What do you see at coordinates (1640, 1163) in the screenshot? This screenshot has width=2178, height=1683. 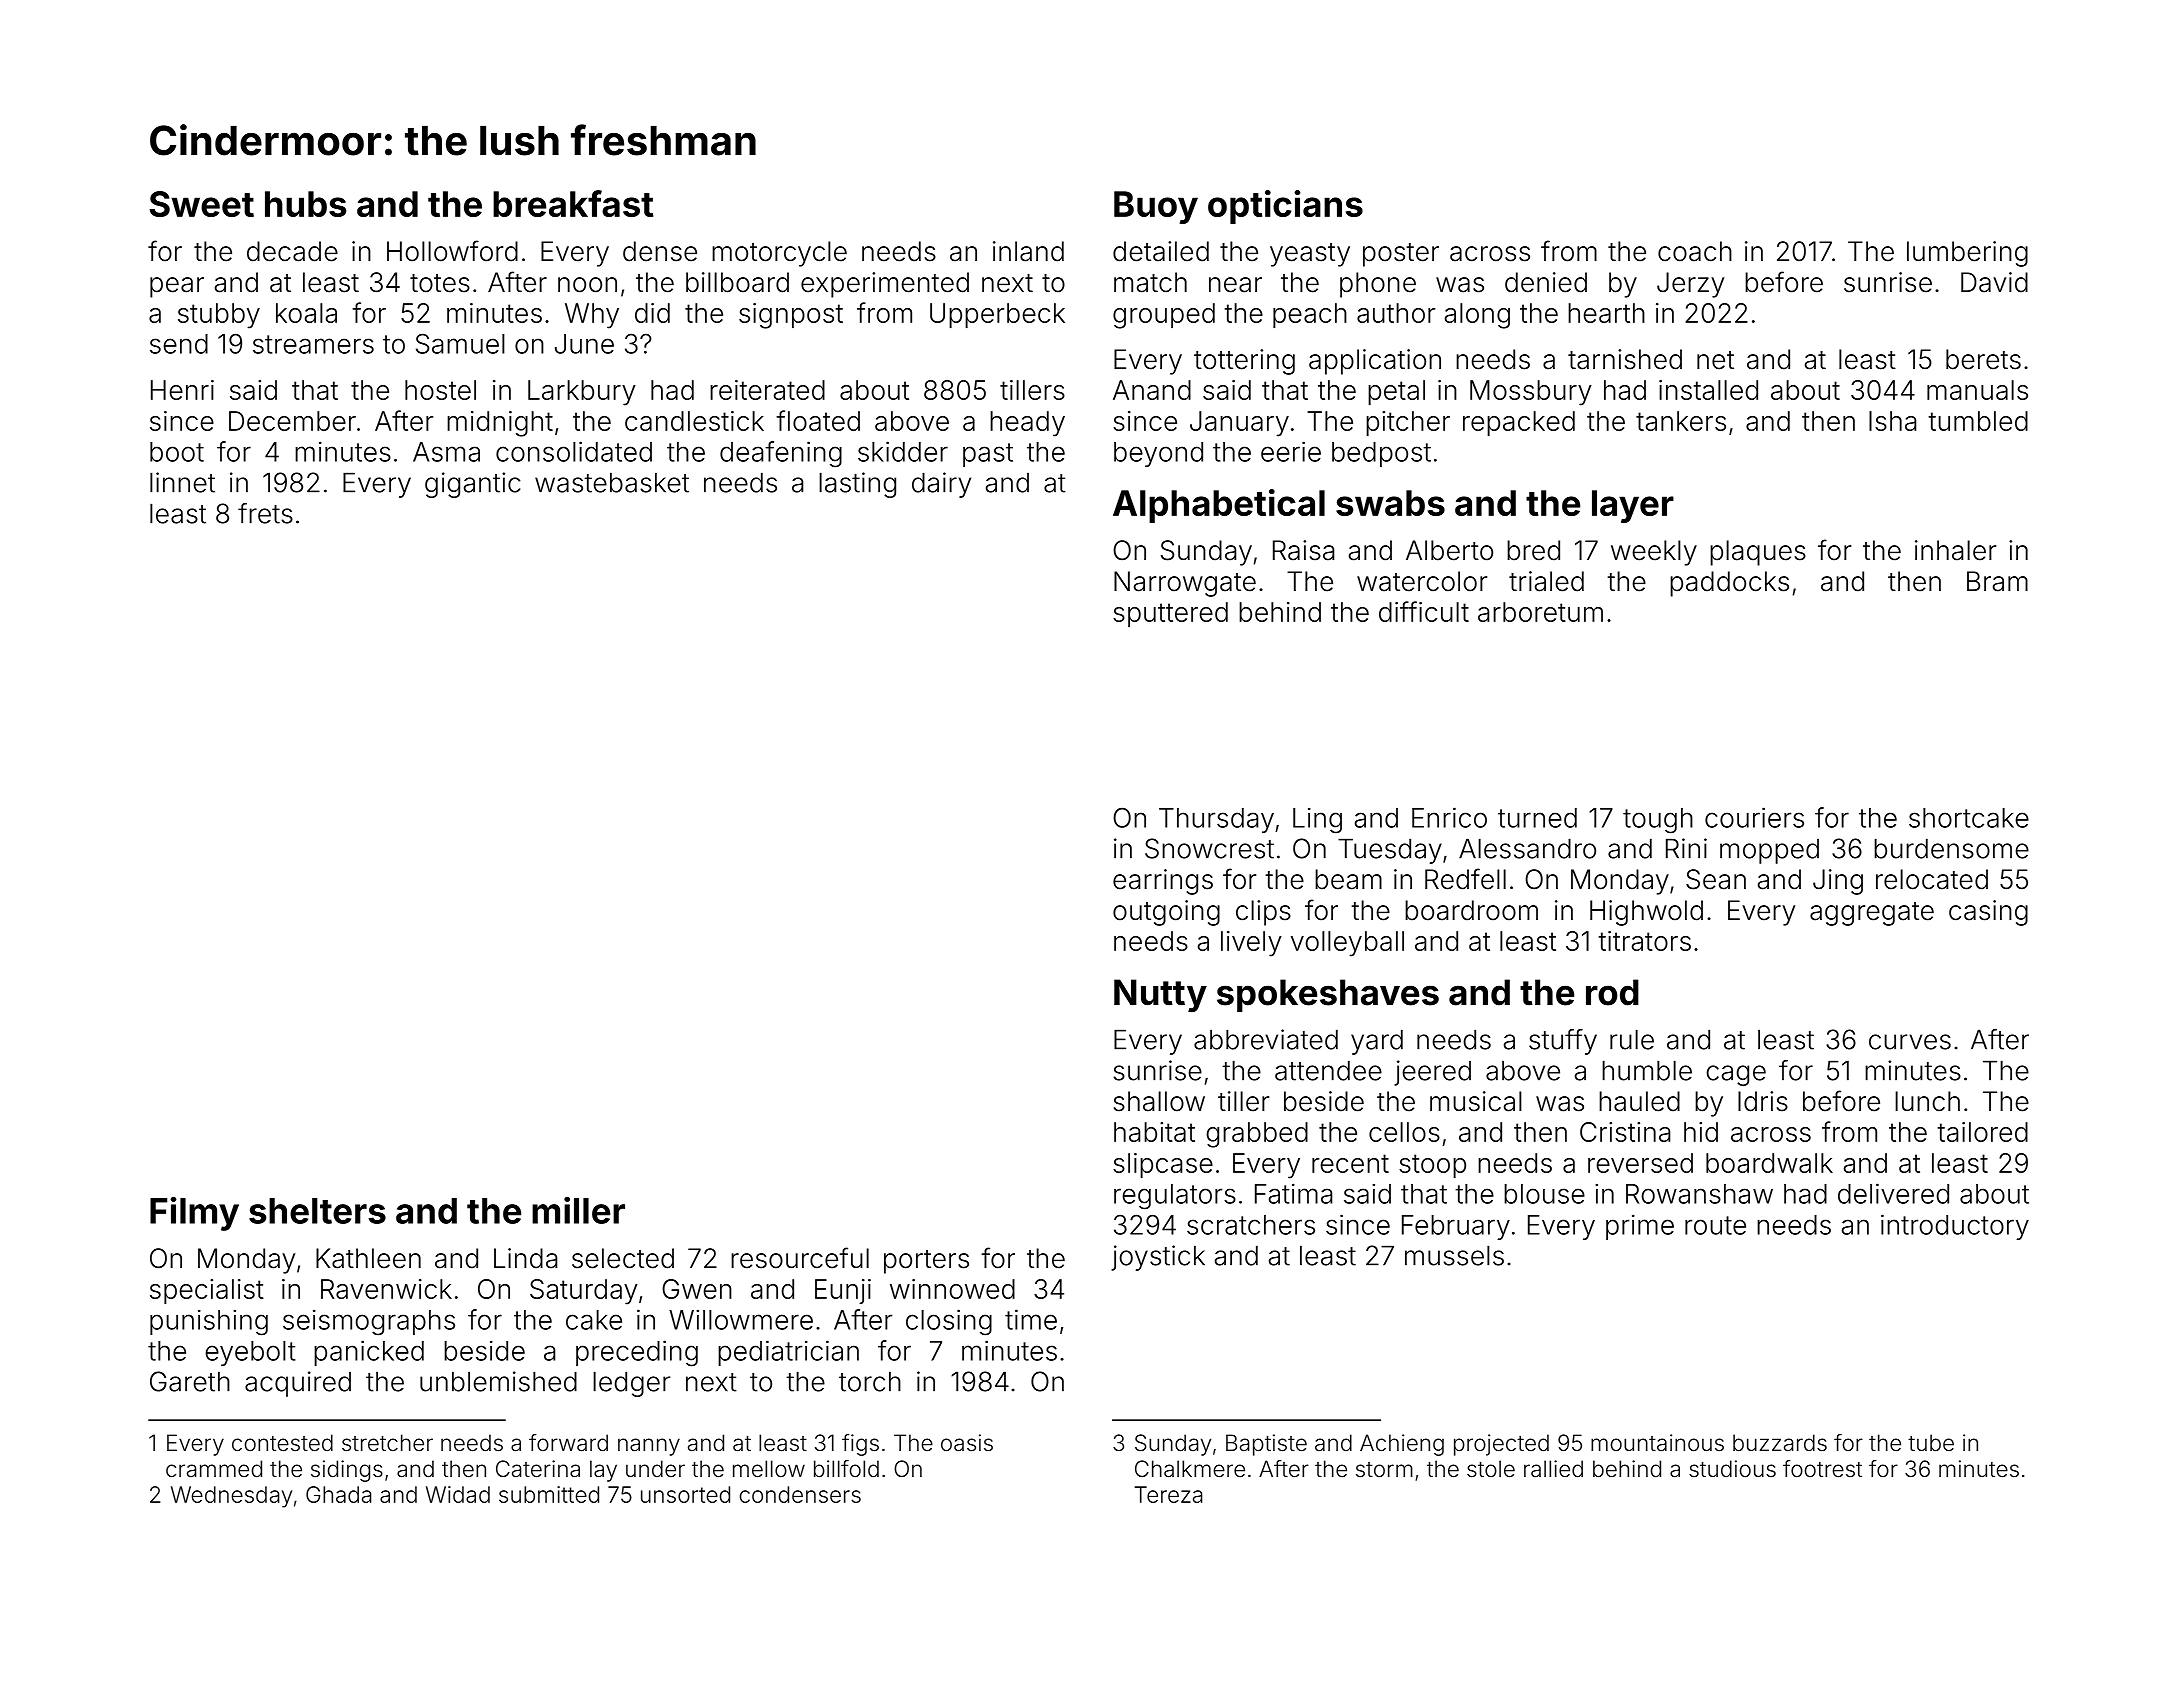 I see `reversed` at bounding box center [1640, 1163].
